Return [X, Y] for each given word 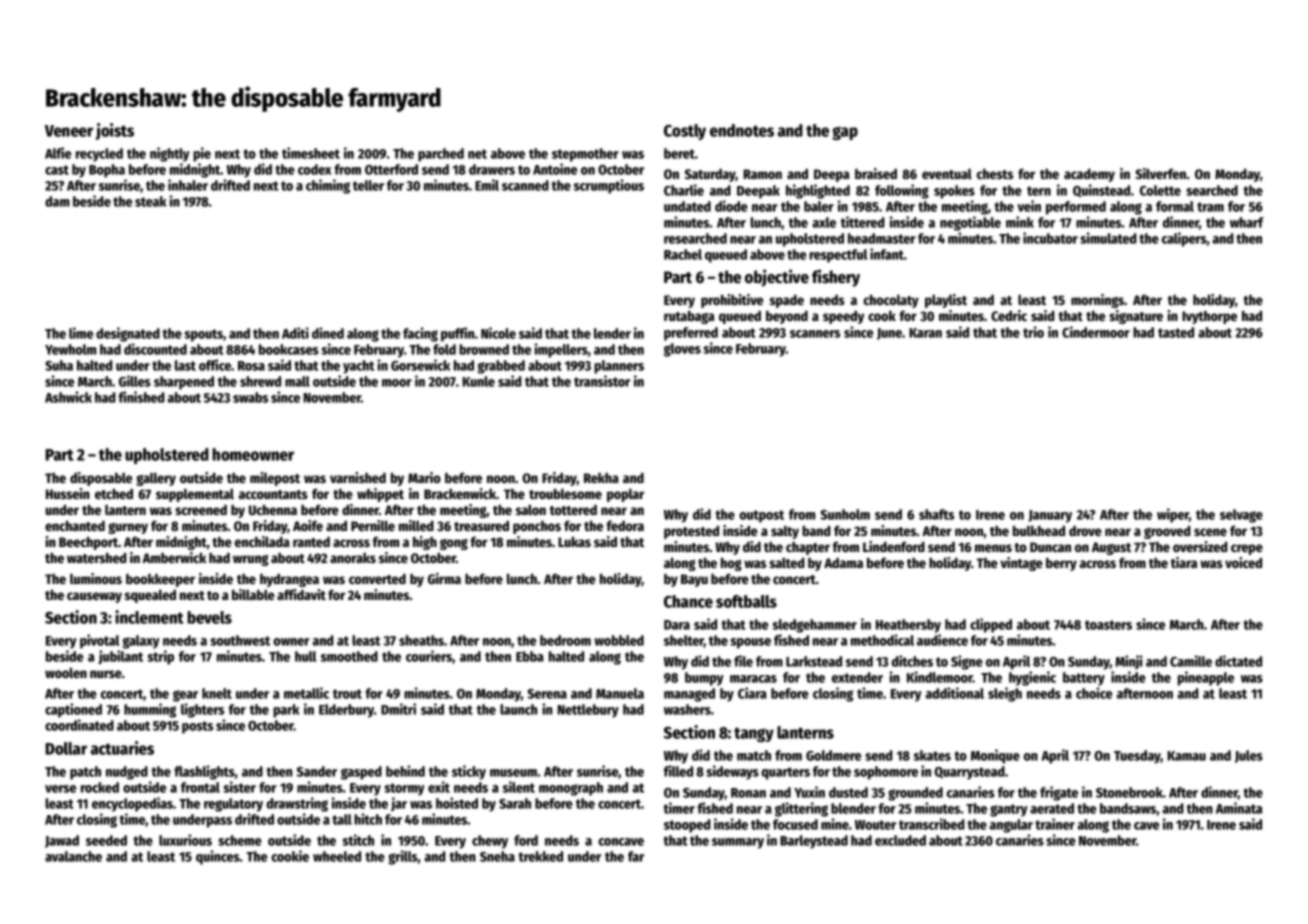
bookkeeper [160, 580]
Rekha [601, 478]
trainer [1055, 824]
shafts [936, 514]
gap [845, 133]
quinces [218, 857]
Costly [685, 132]
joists [114, 131]
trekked [541, 856]
